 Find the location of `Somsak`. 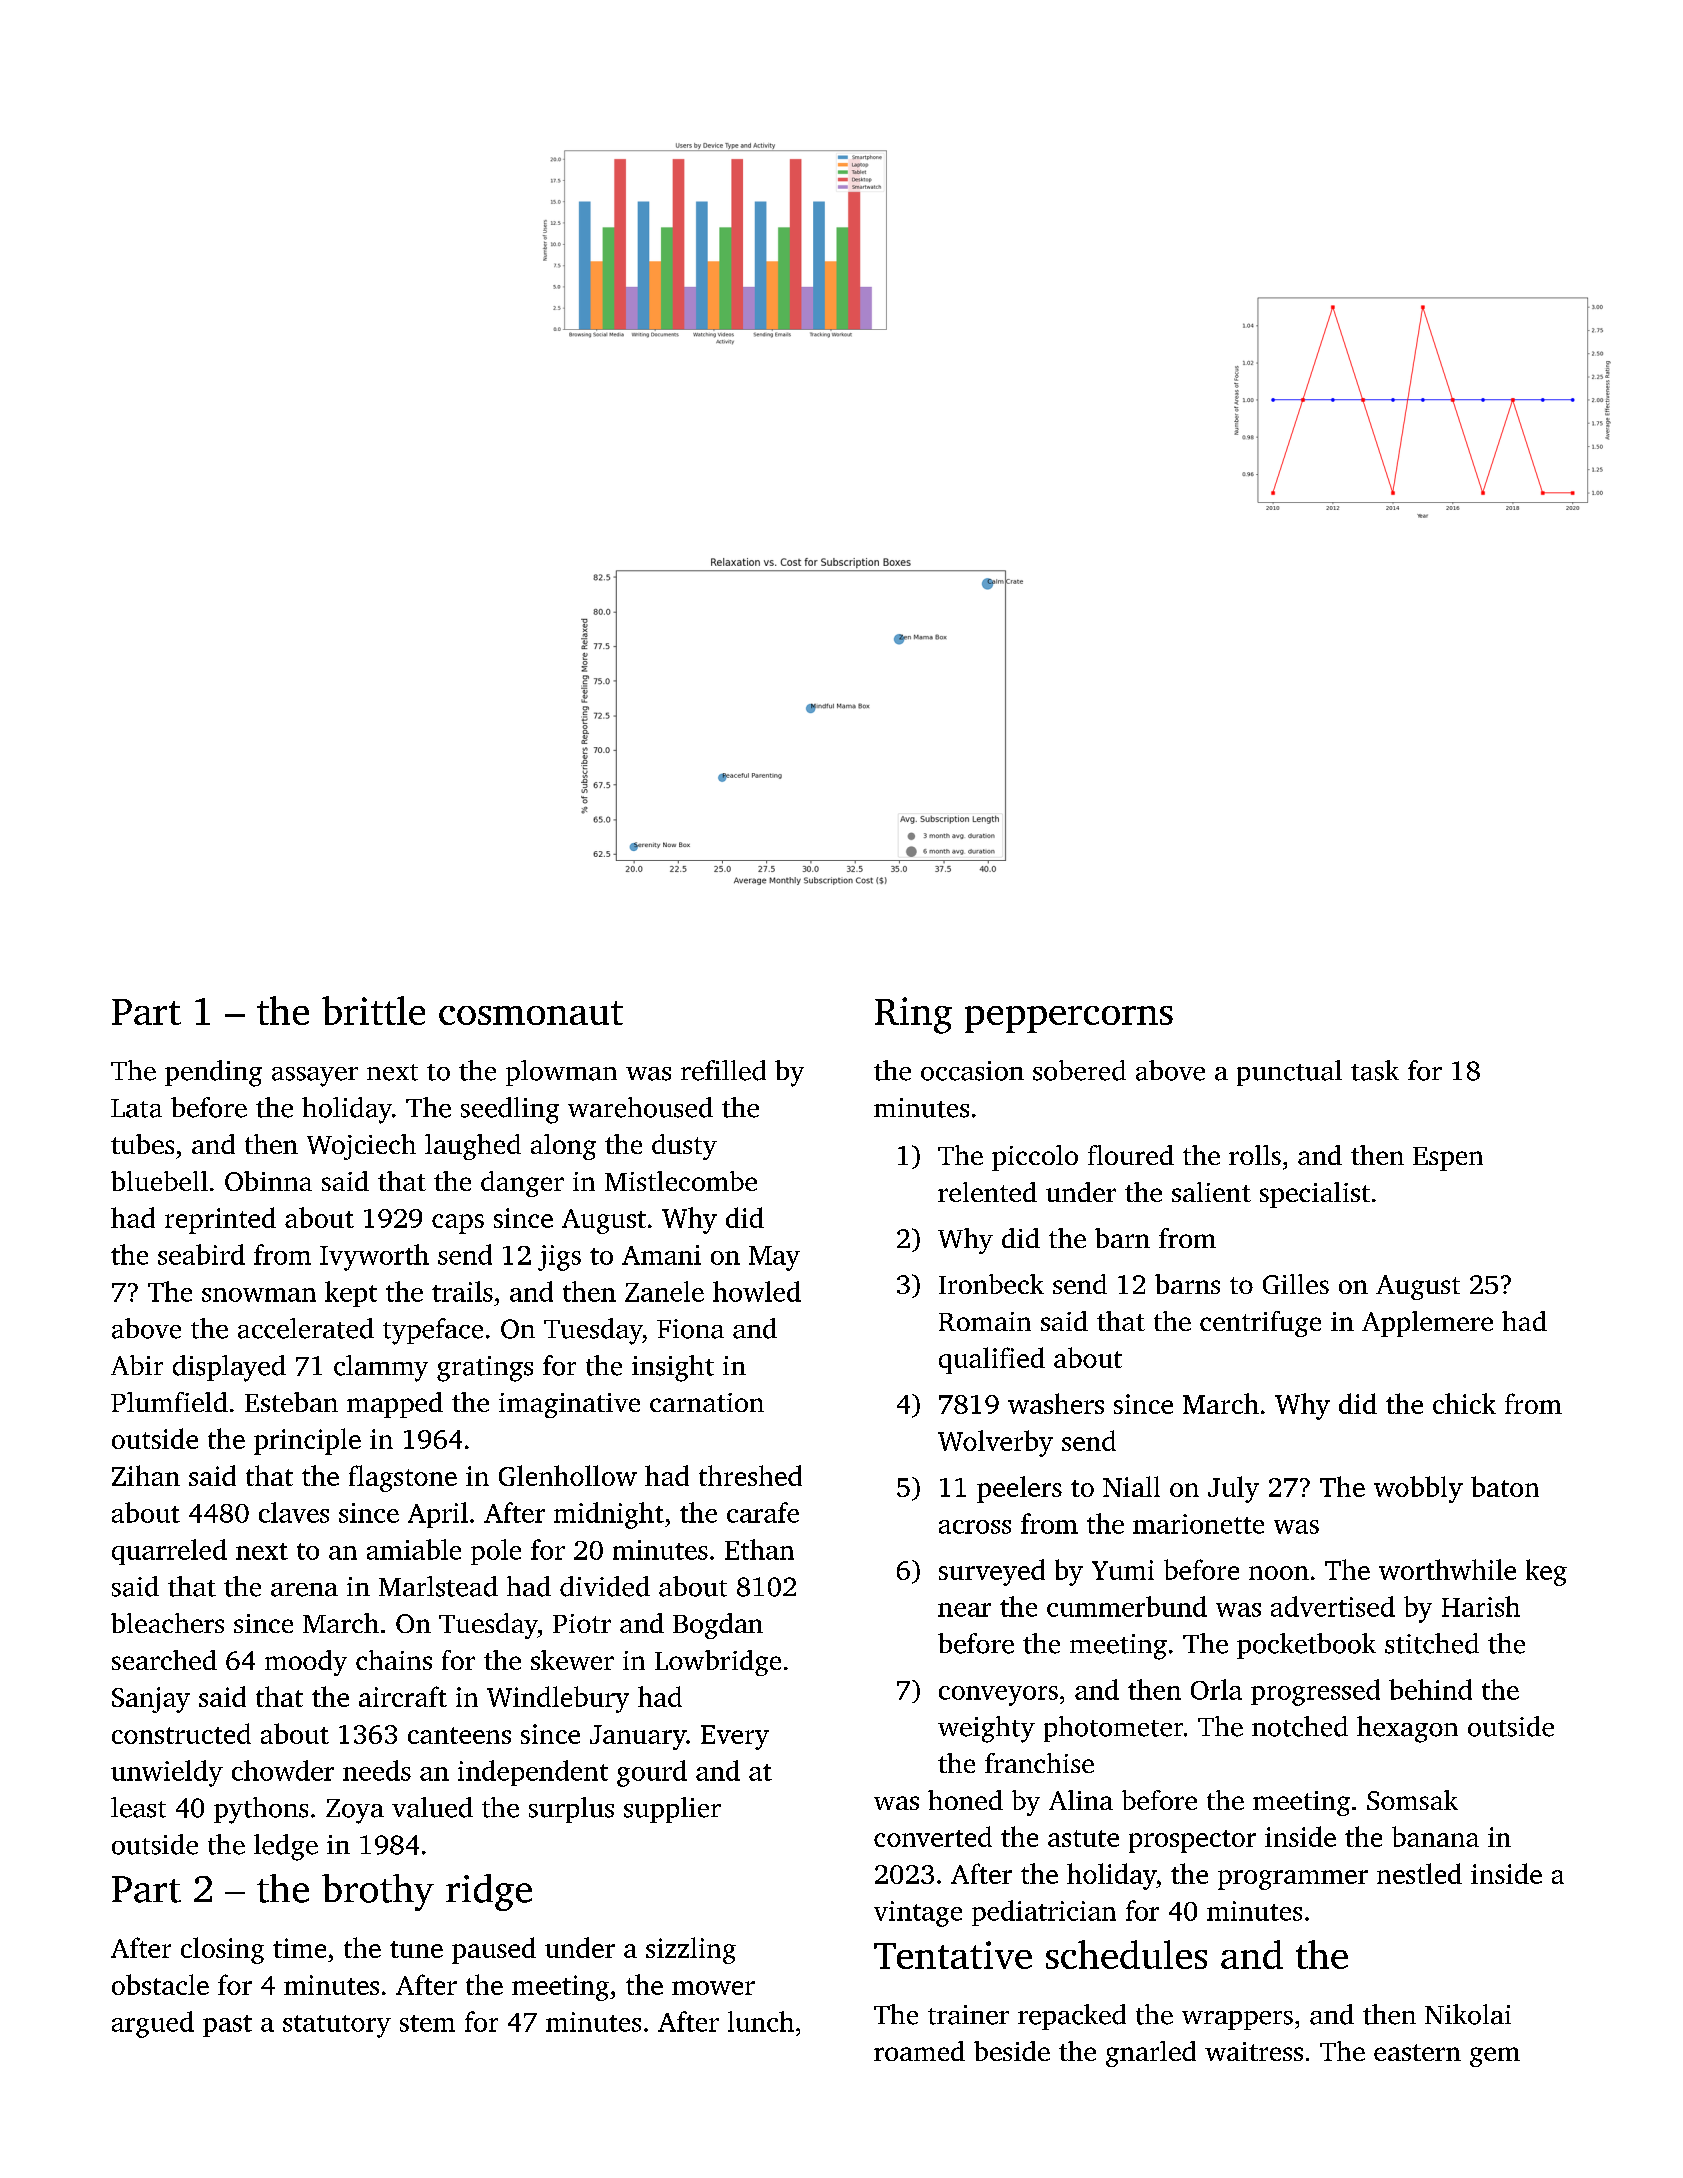

Somsak is located at coordinates (1412, 1800).
